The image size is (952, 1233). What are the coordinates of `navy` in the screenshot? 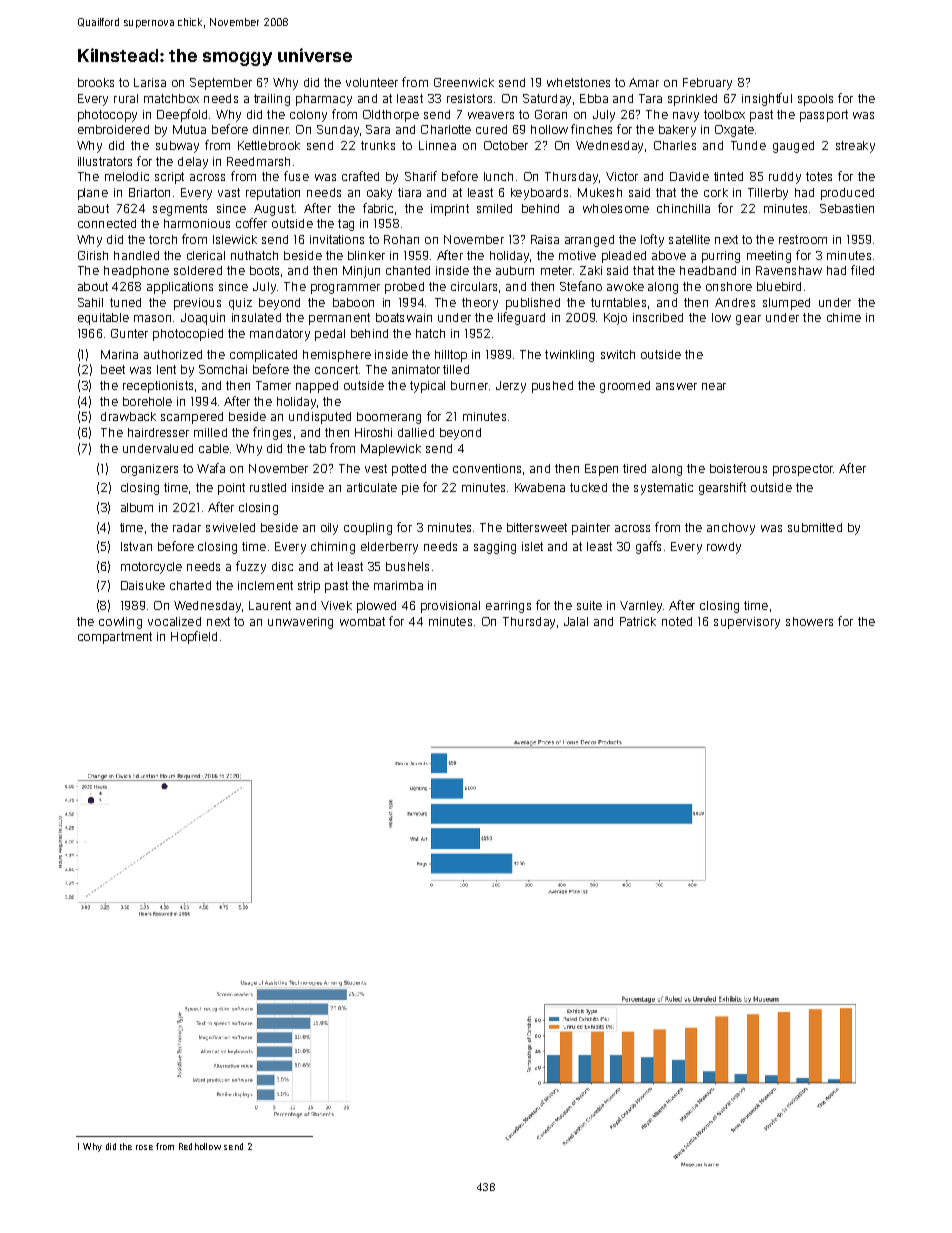 It's located at (686, 117).
